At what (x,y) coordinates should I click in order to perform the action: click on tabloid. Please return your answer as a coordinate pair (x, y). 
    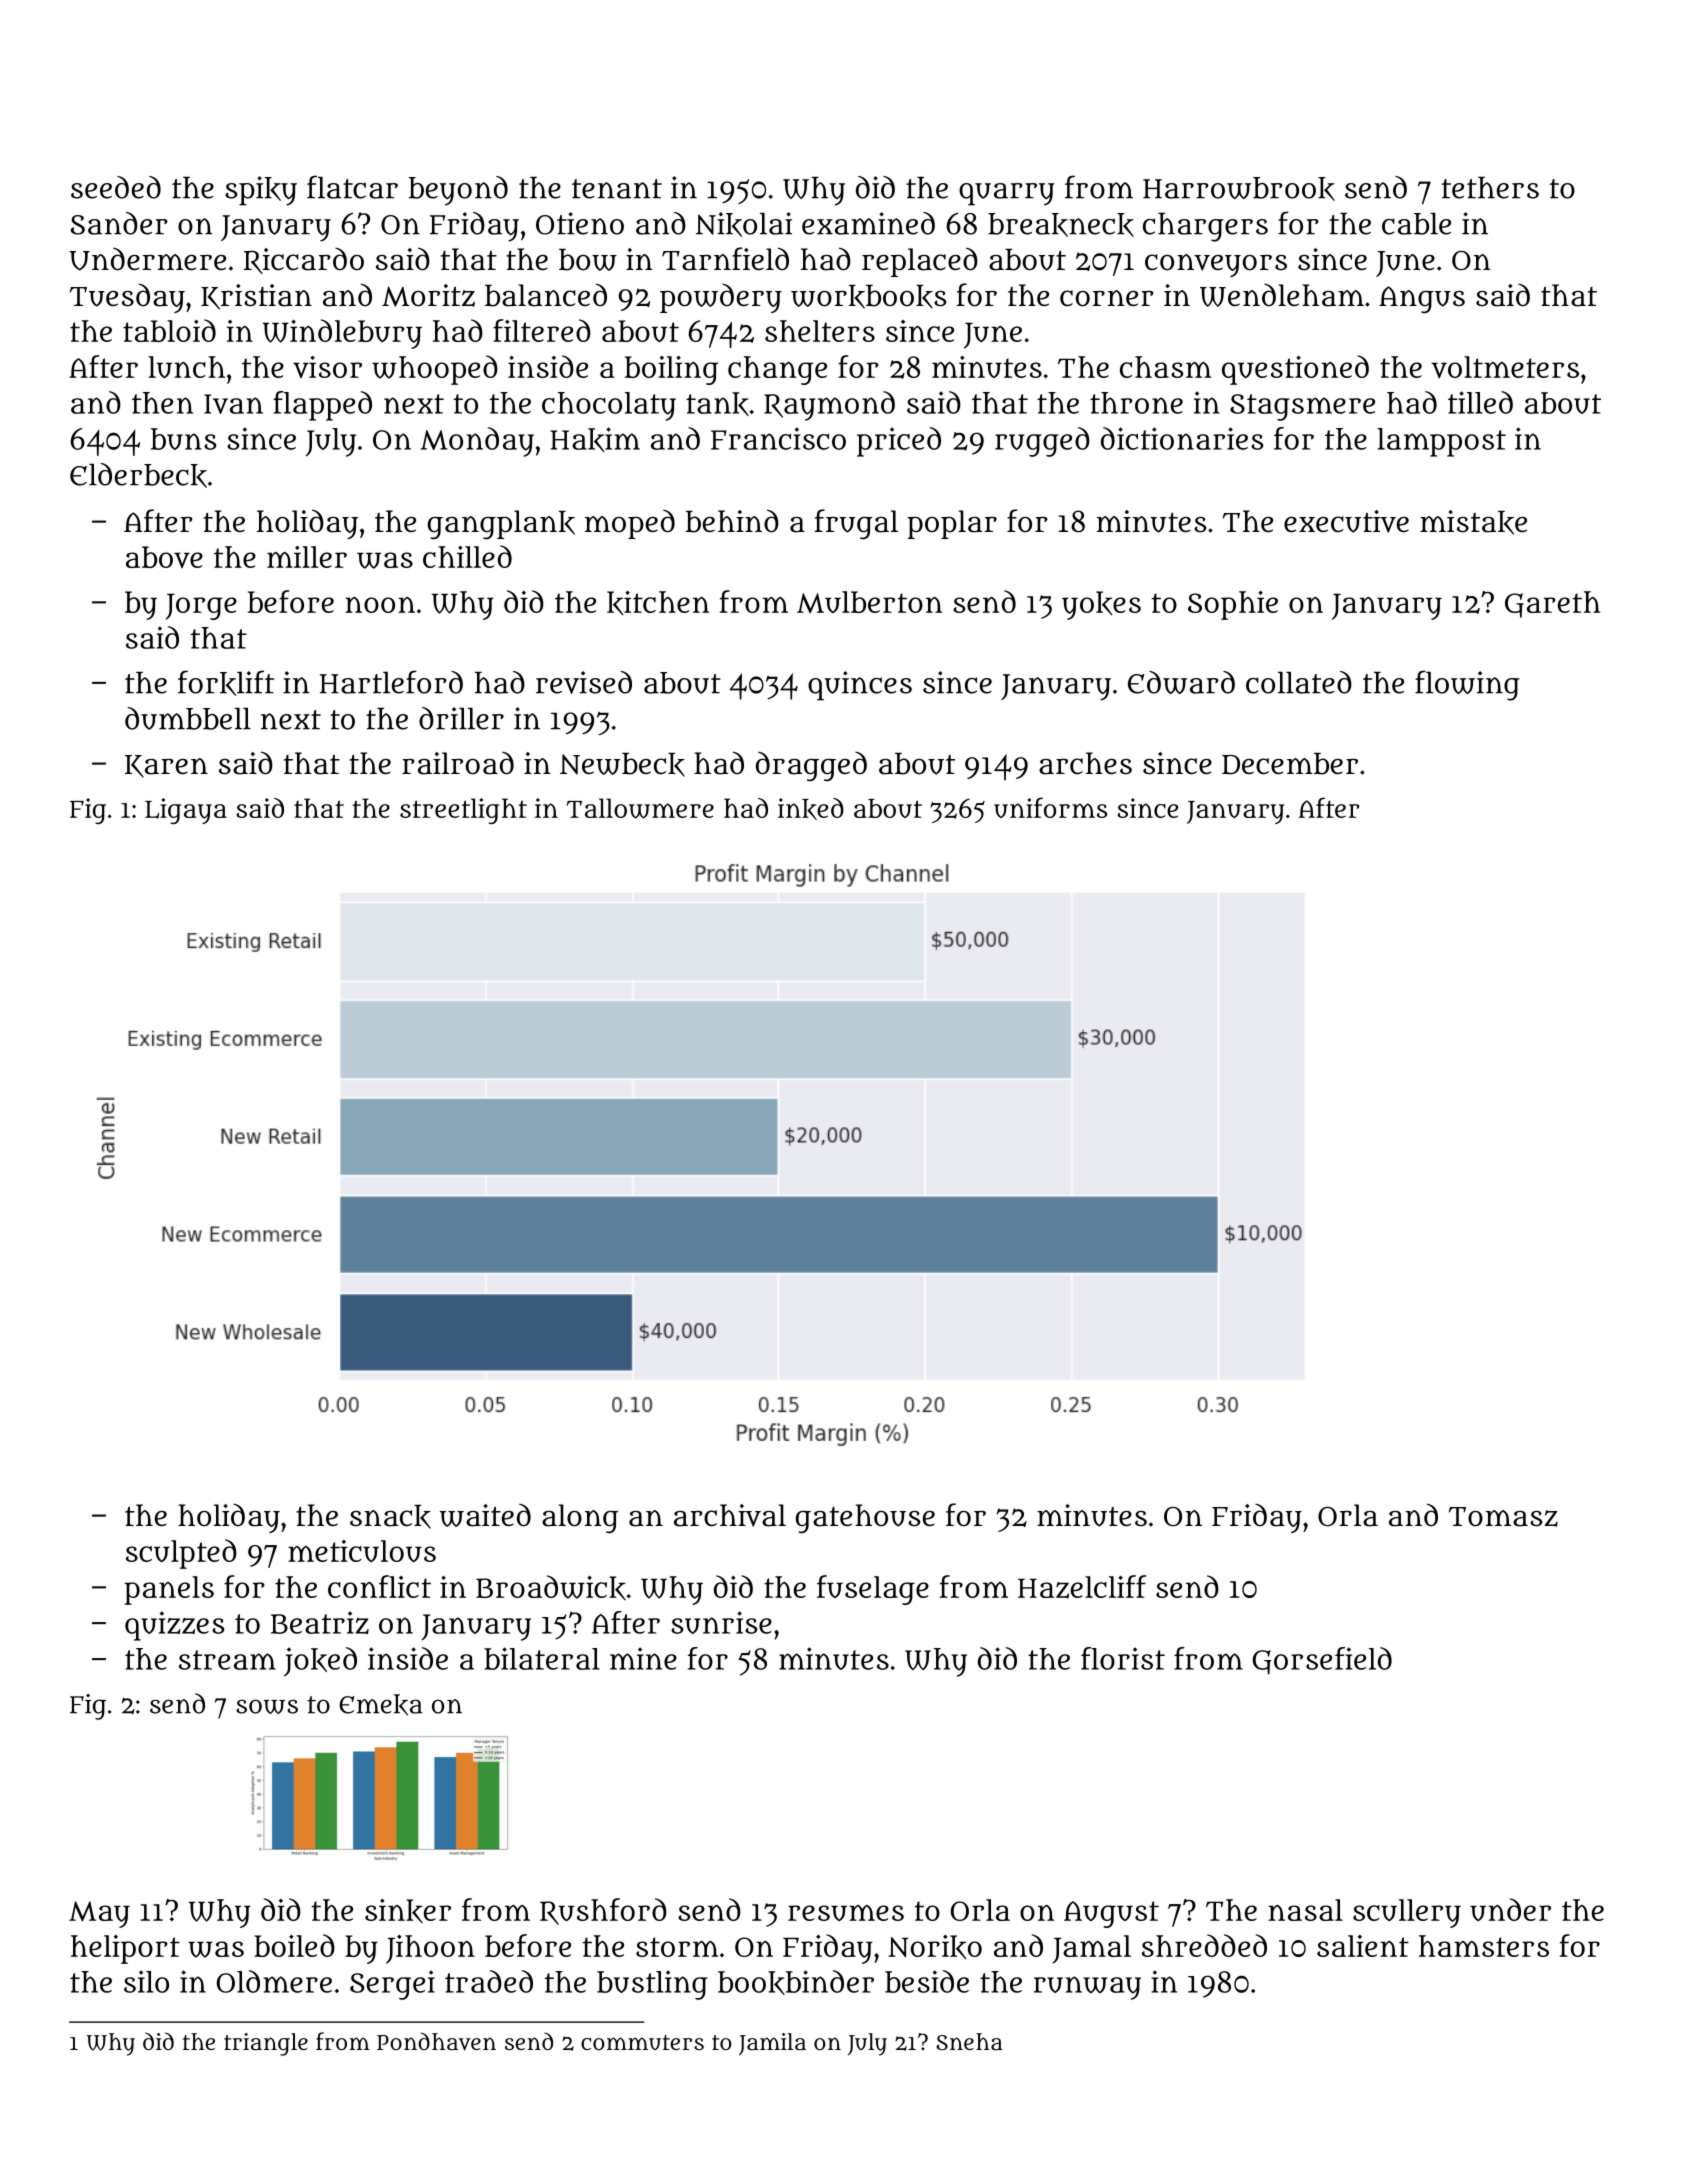
    Looking at the image, I should click on (169, 330).
